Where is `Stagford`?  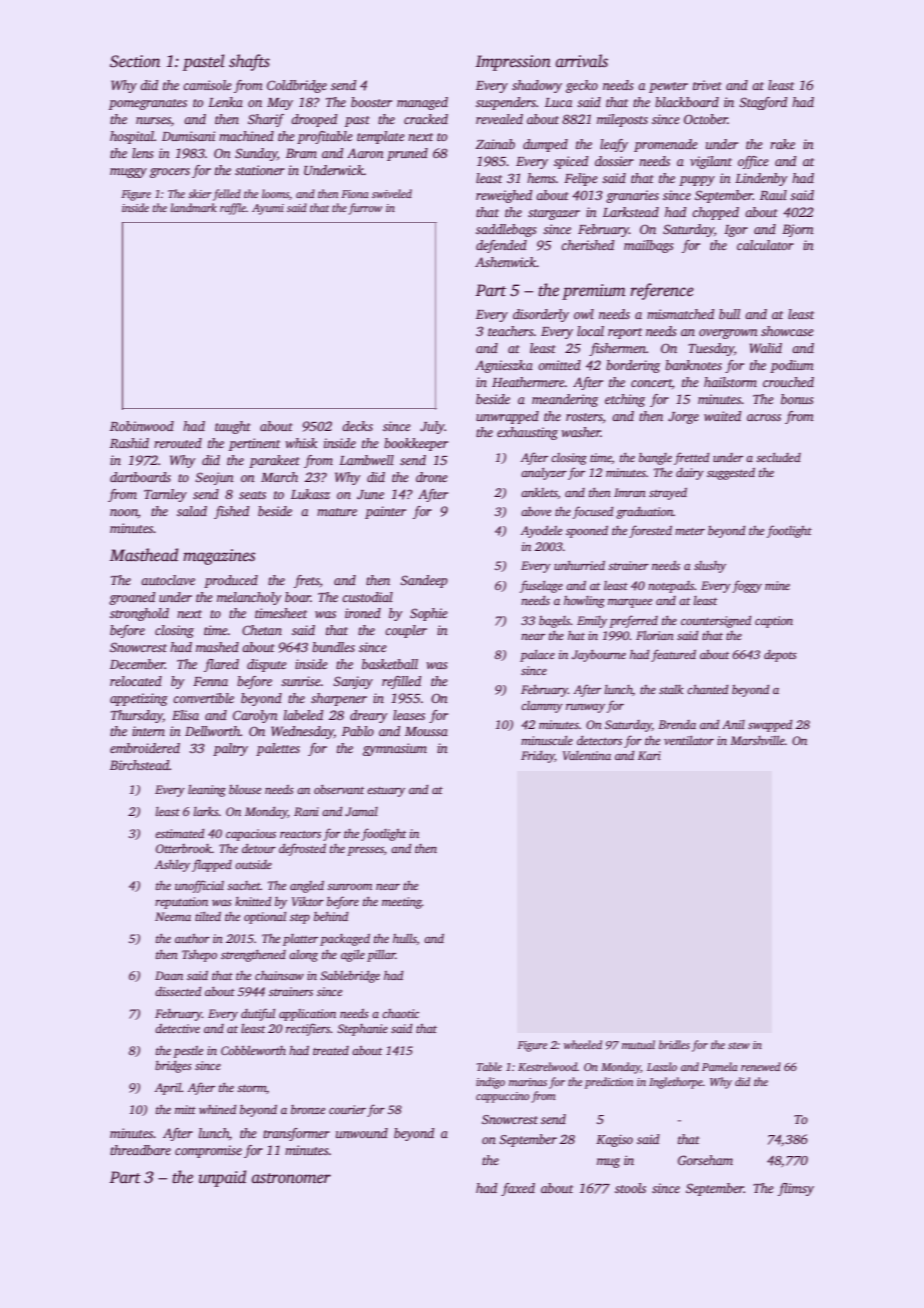
Stagford is located at coordinates (763, 103).
